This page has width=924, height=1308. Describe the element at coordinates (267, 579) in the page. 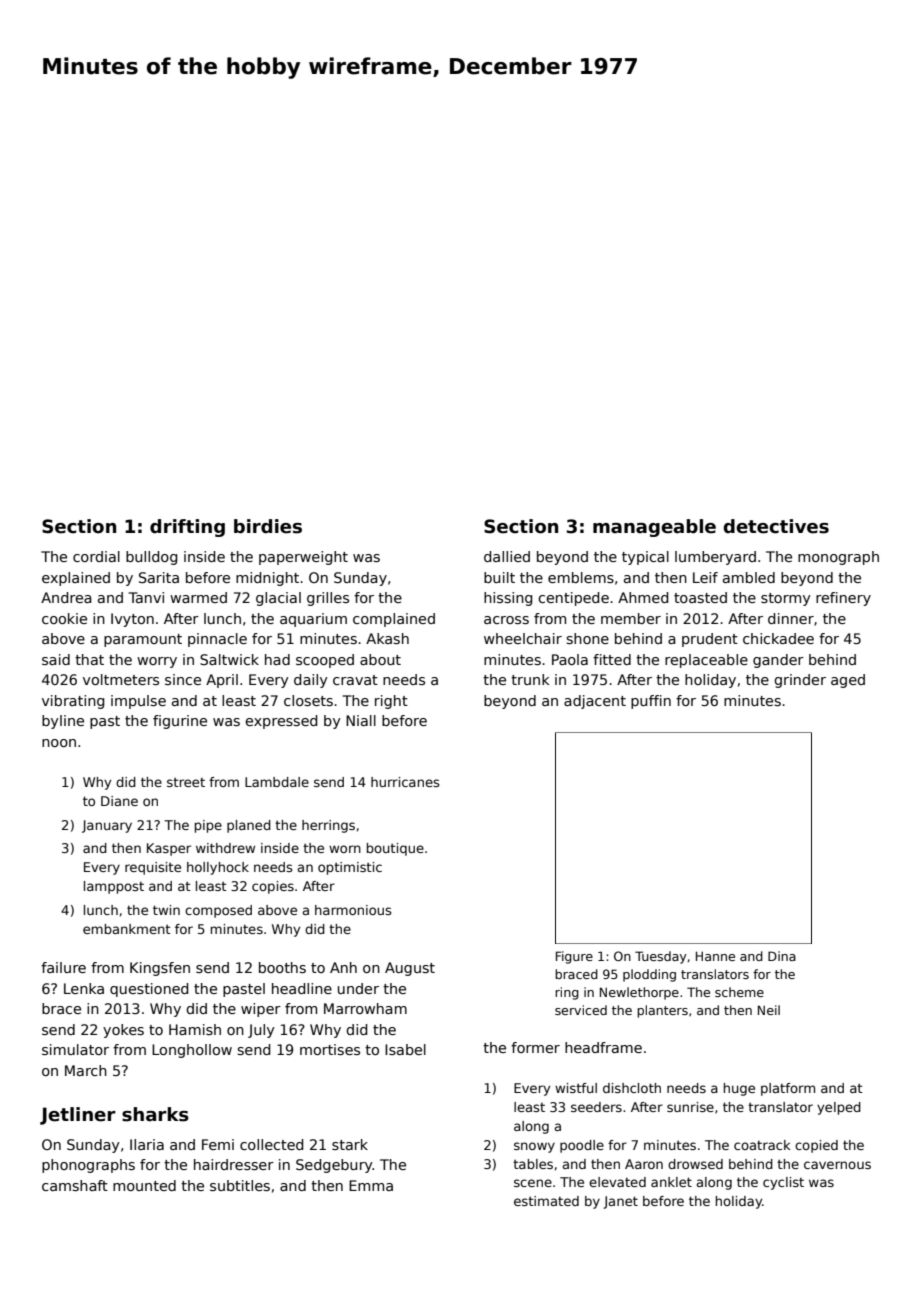

I see `midnight` at that location.
